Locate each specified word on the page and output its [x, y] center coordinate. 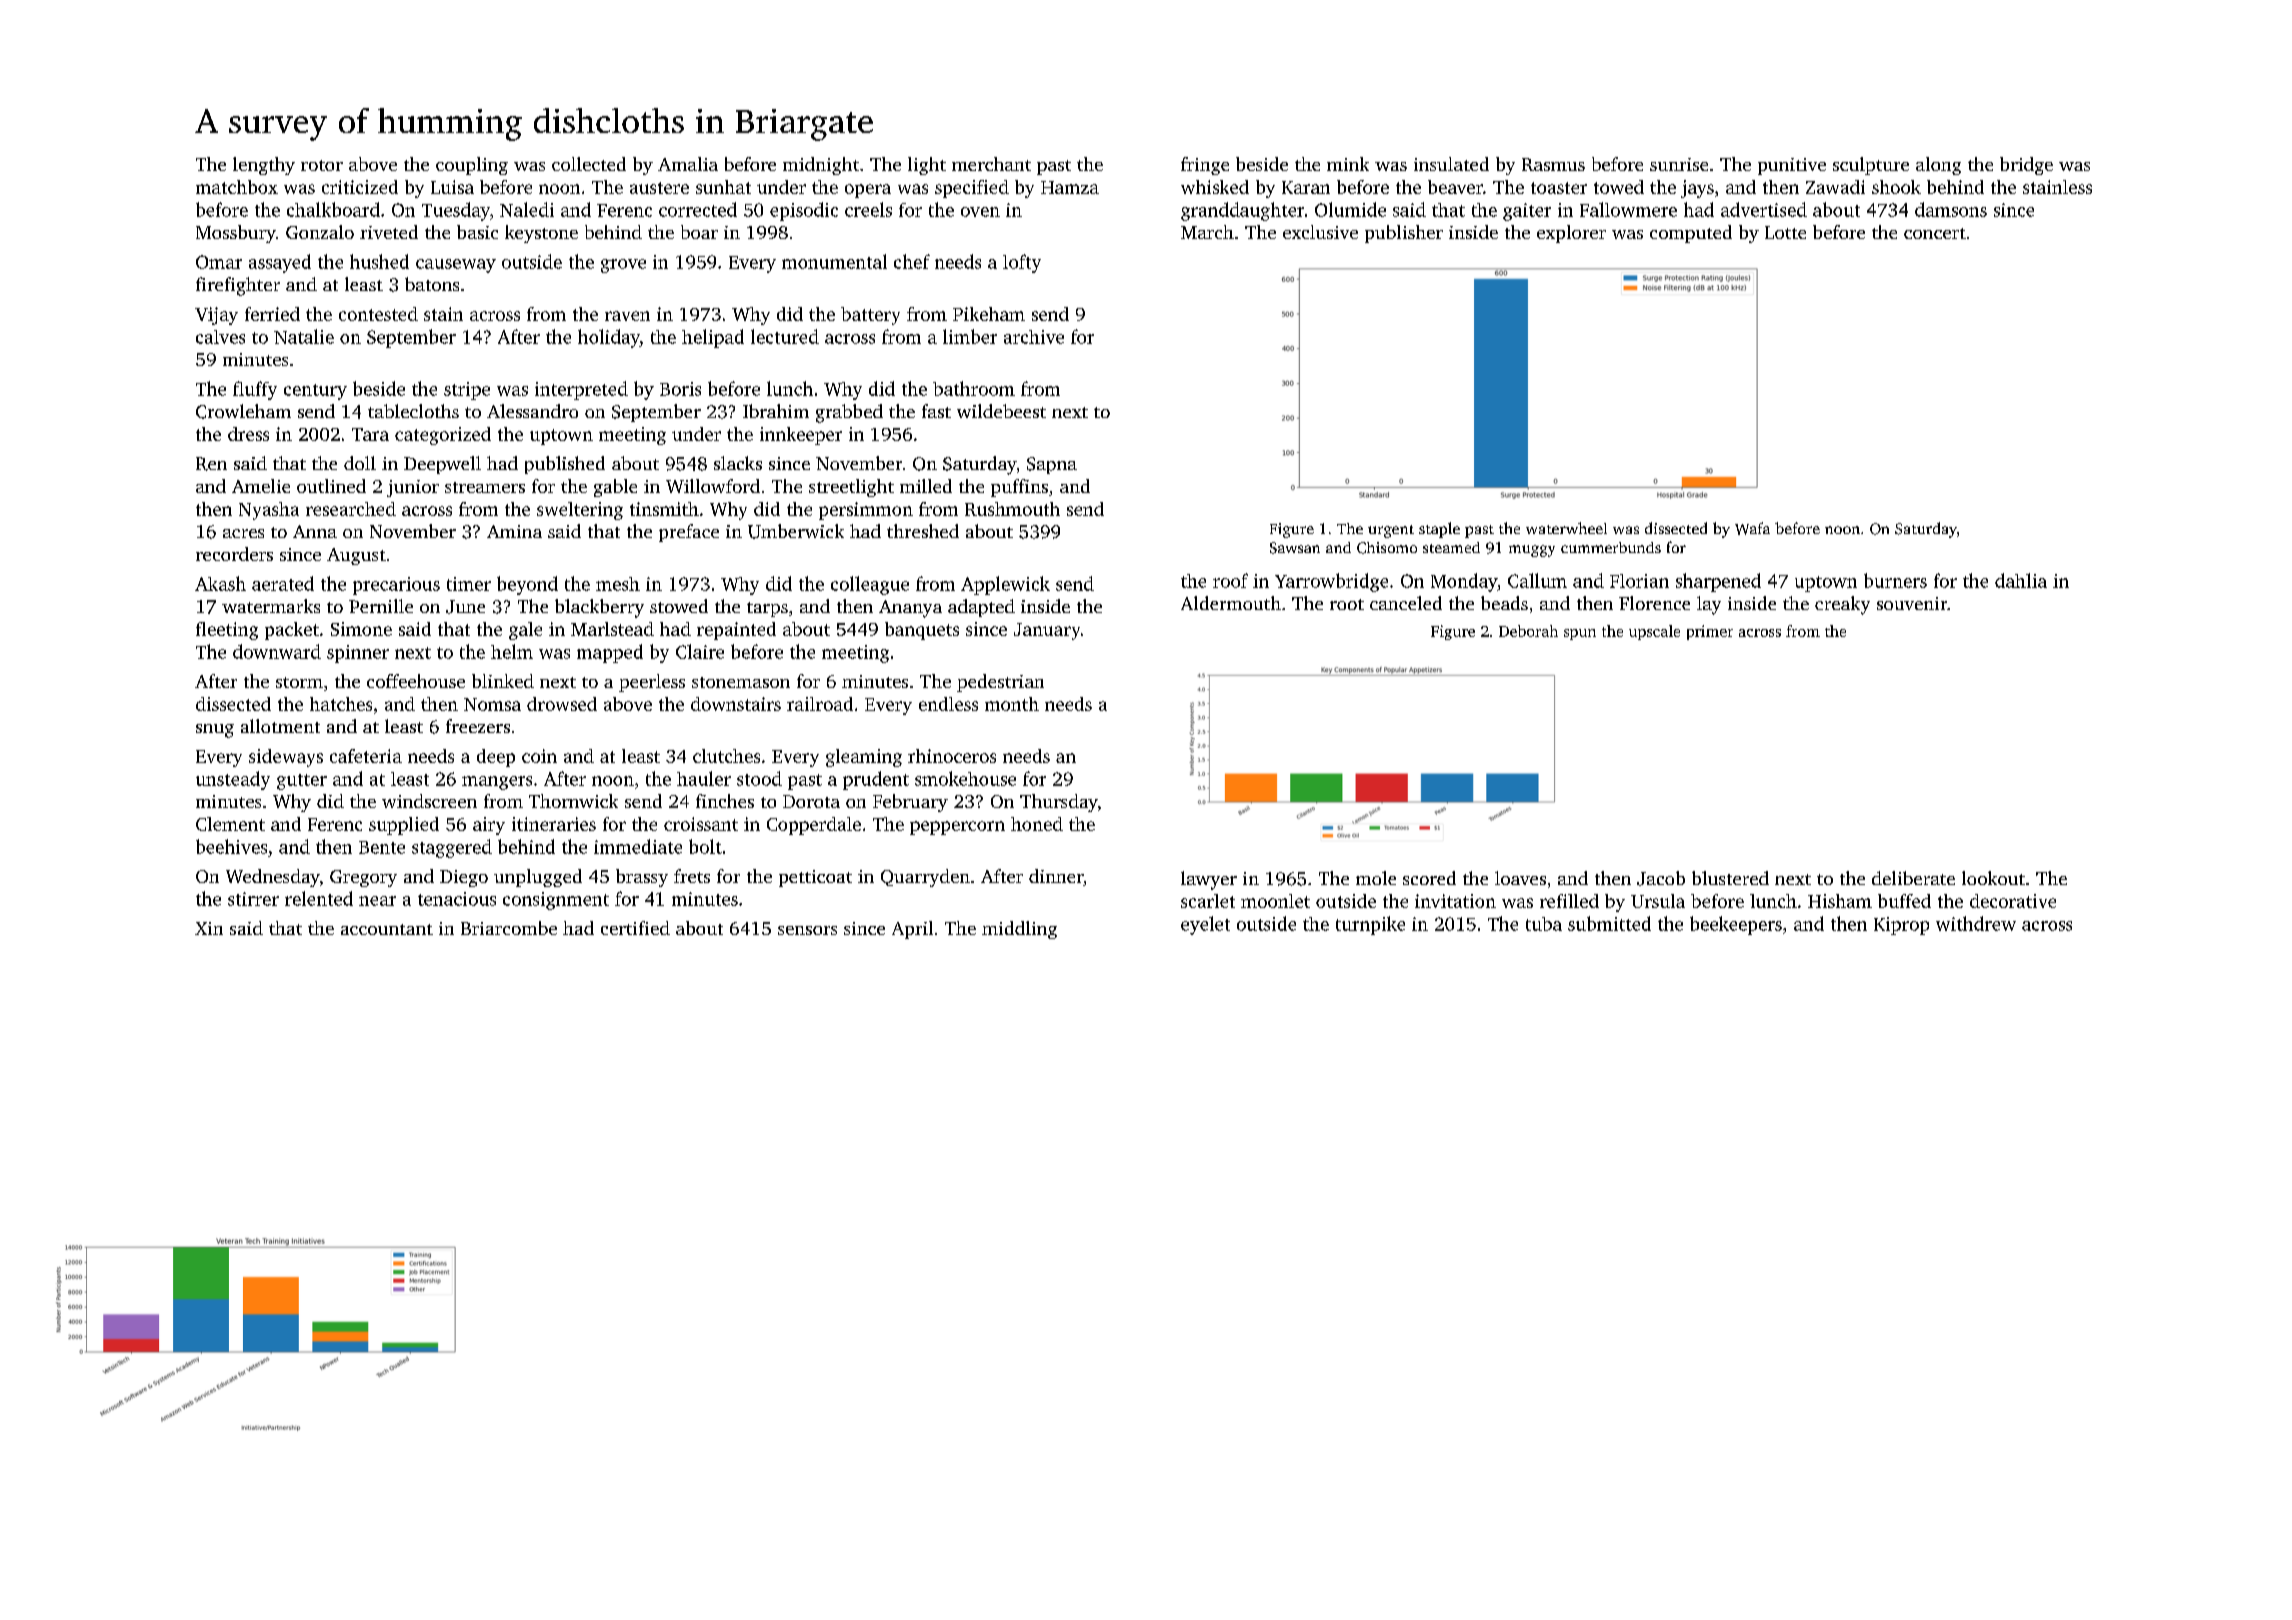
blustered [1730, 878]
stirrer [253, 899]
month [1012, 704]
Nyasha [269, 511]
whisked [1215, 187]
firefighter [238, 286]
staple [1439, 530]
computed [1691, 234]
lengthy [264, 166]
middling [1019, 930]
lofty [1022, 263]
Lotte [1785, 232]
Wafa [1752, 528]
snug [215, 731]
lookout [1993, 878]
